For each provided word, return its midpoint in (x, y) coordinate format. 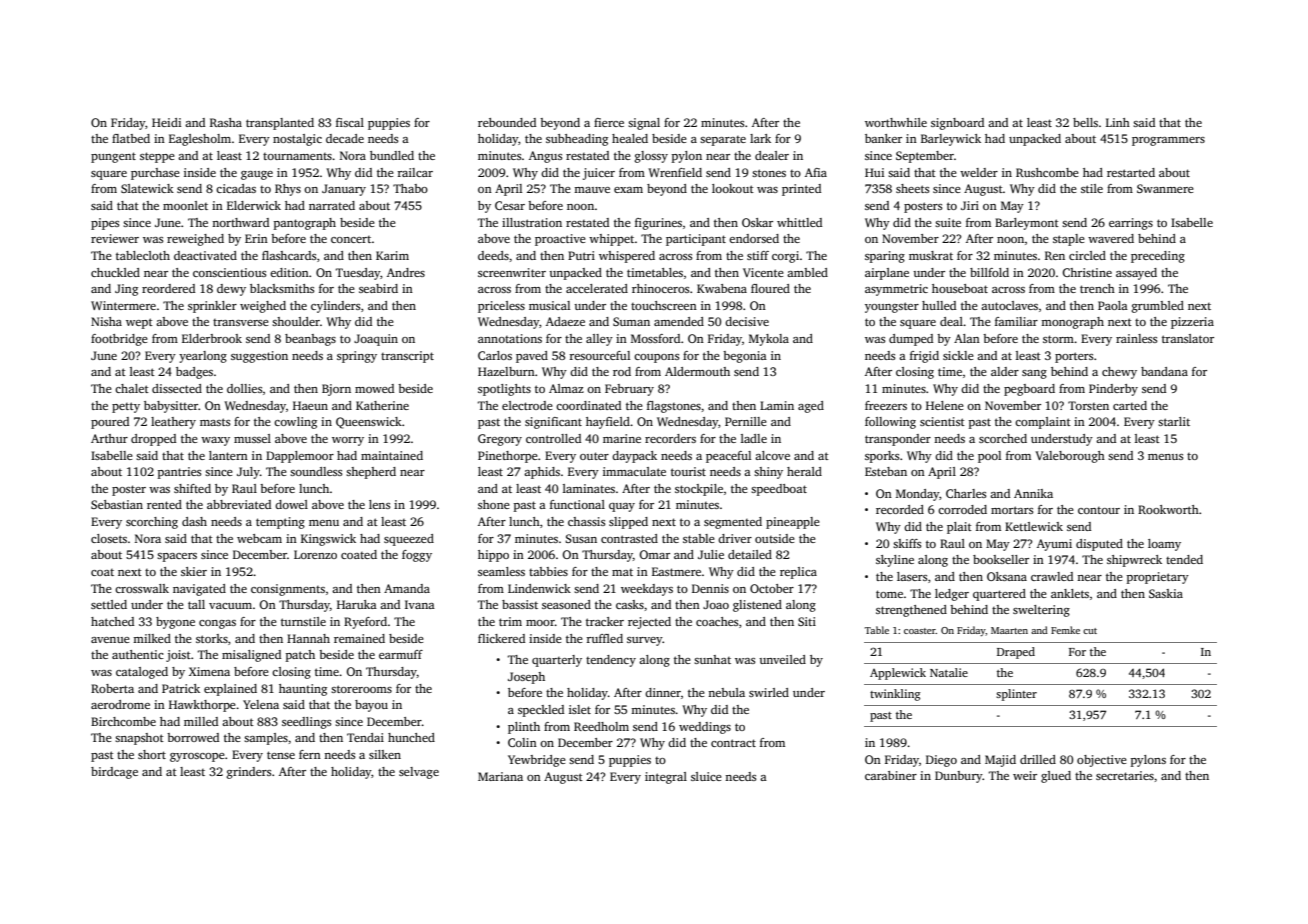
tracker (605, 621)
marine (622, 438)
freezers (886, 405)
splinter (1016, 695)
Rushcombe (1047, 172)
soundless (316, 471)
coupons (656, 358)
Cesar (510, 205)
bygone (175, 623)
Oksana (1007, 576)
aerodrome (120, 704)
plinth (524, 728)
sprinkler (212, 307)
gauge (257, 175)
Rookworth (1168, 509)
